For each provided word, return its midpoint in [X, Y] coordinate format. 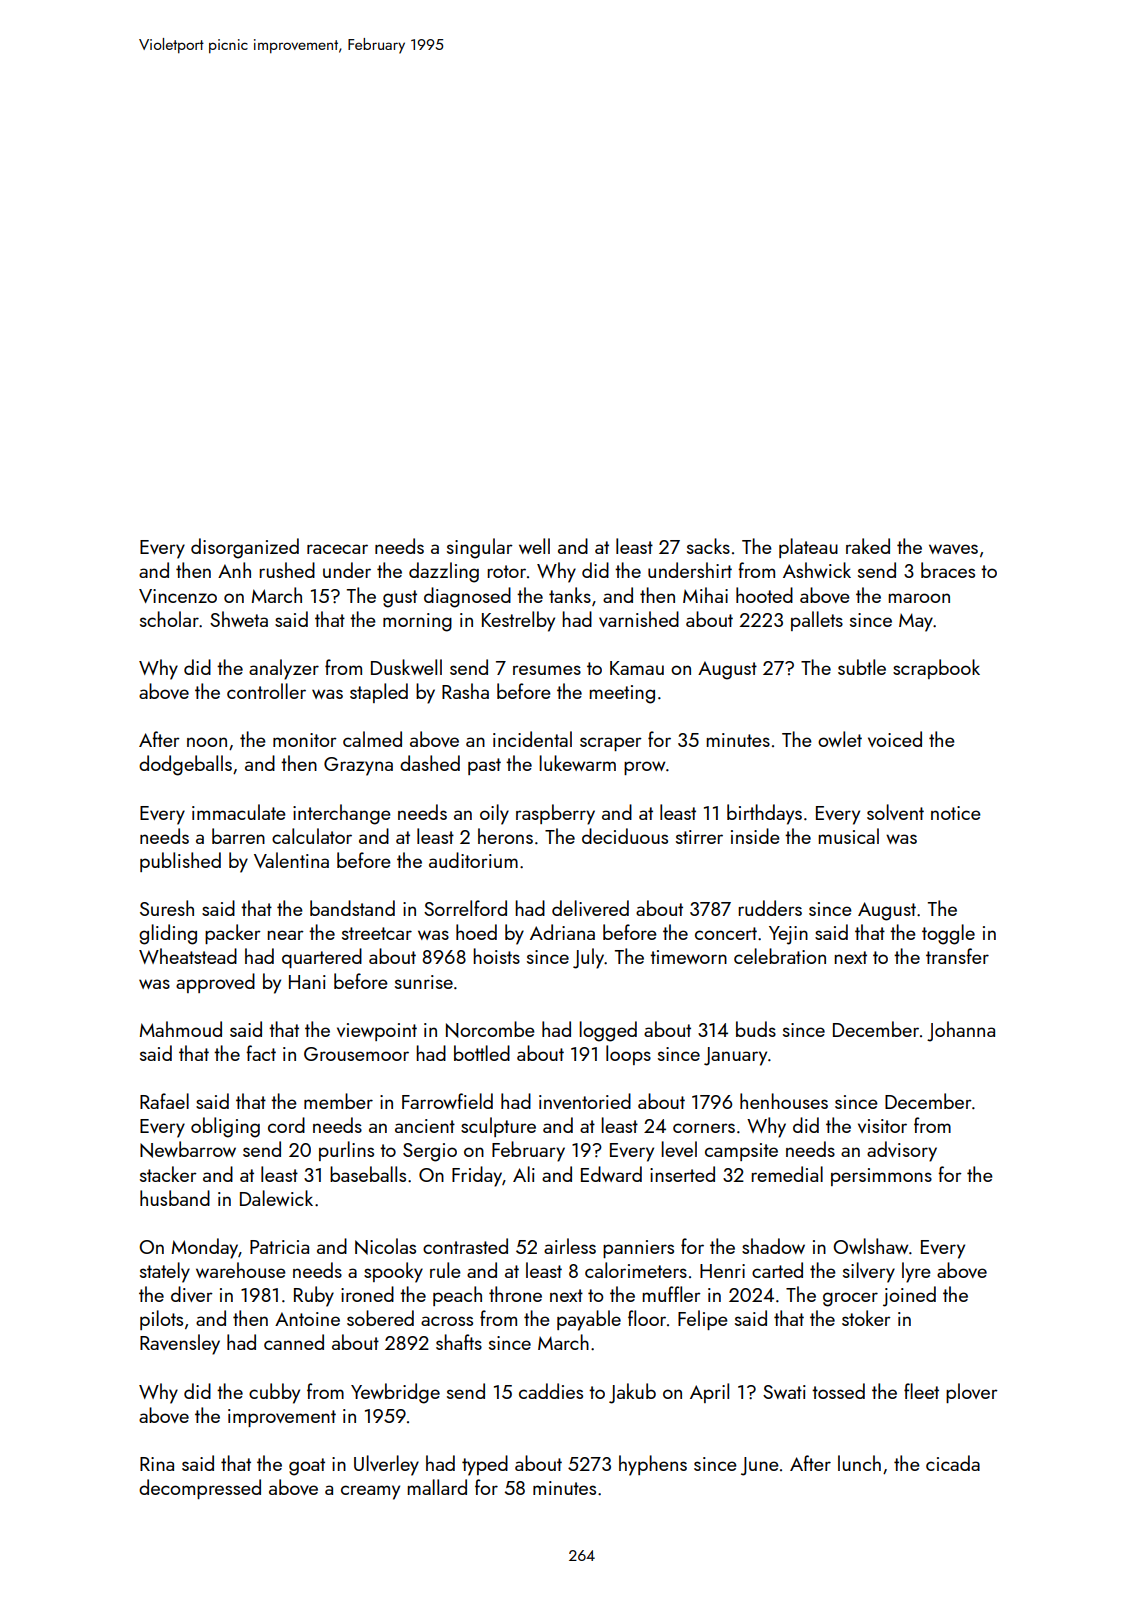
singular [480, 548]
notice [956, 813]
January [735, 1056]
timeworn [688, 957]
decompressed [200, 1489]
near [285, 935]
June [760, 1466]
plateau [808, 548]
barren [238, 836]
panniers [638, 1249]
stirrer [699, 837]
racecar [337, 549]
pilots [161, 1320]
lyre [916, 1272]
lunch [859, 1463]
